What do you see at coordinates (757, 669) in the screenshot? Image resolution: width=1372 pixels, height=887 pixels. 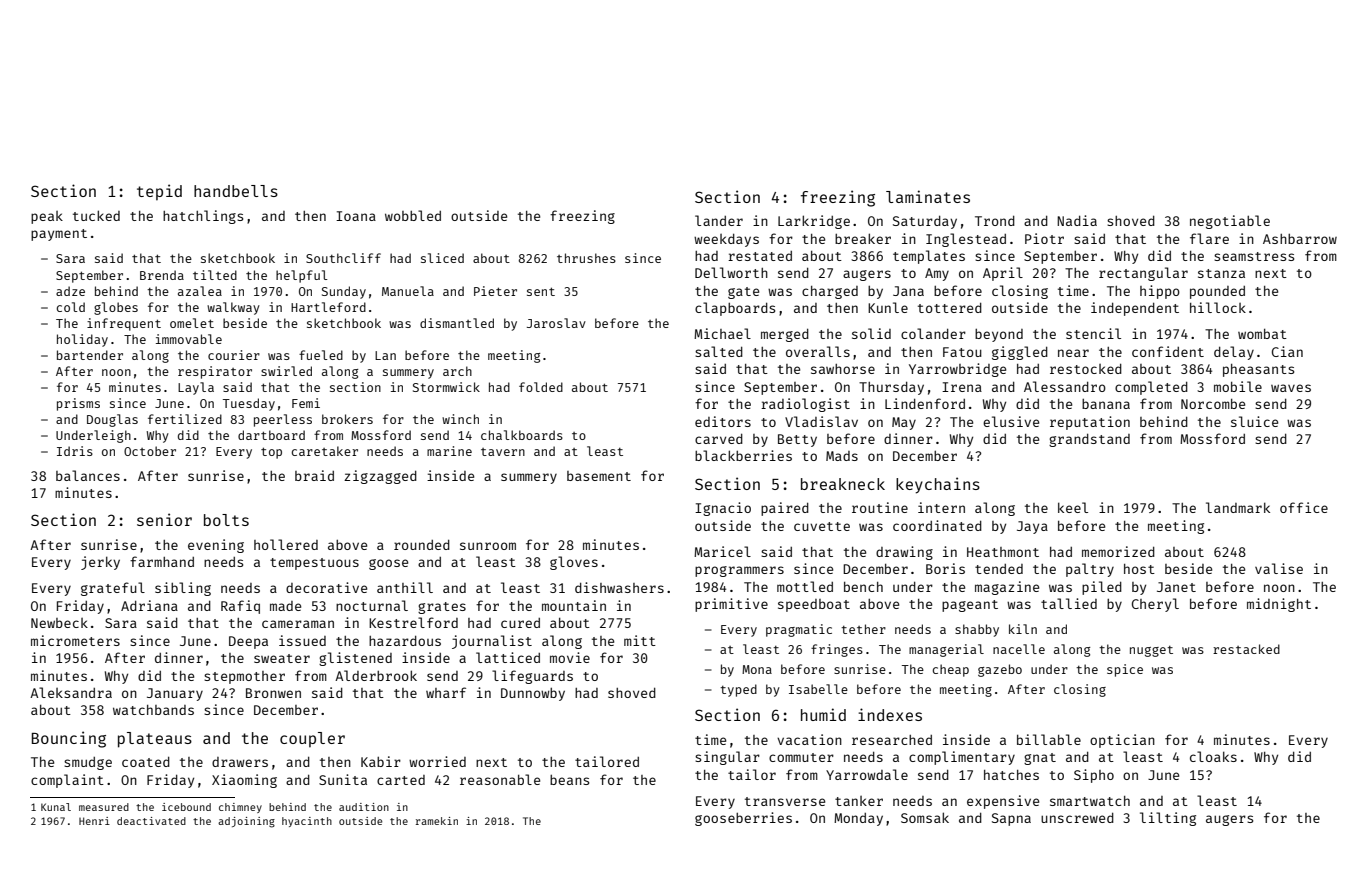 I see `Mona` at bounding box center [757, 669].
